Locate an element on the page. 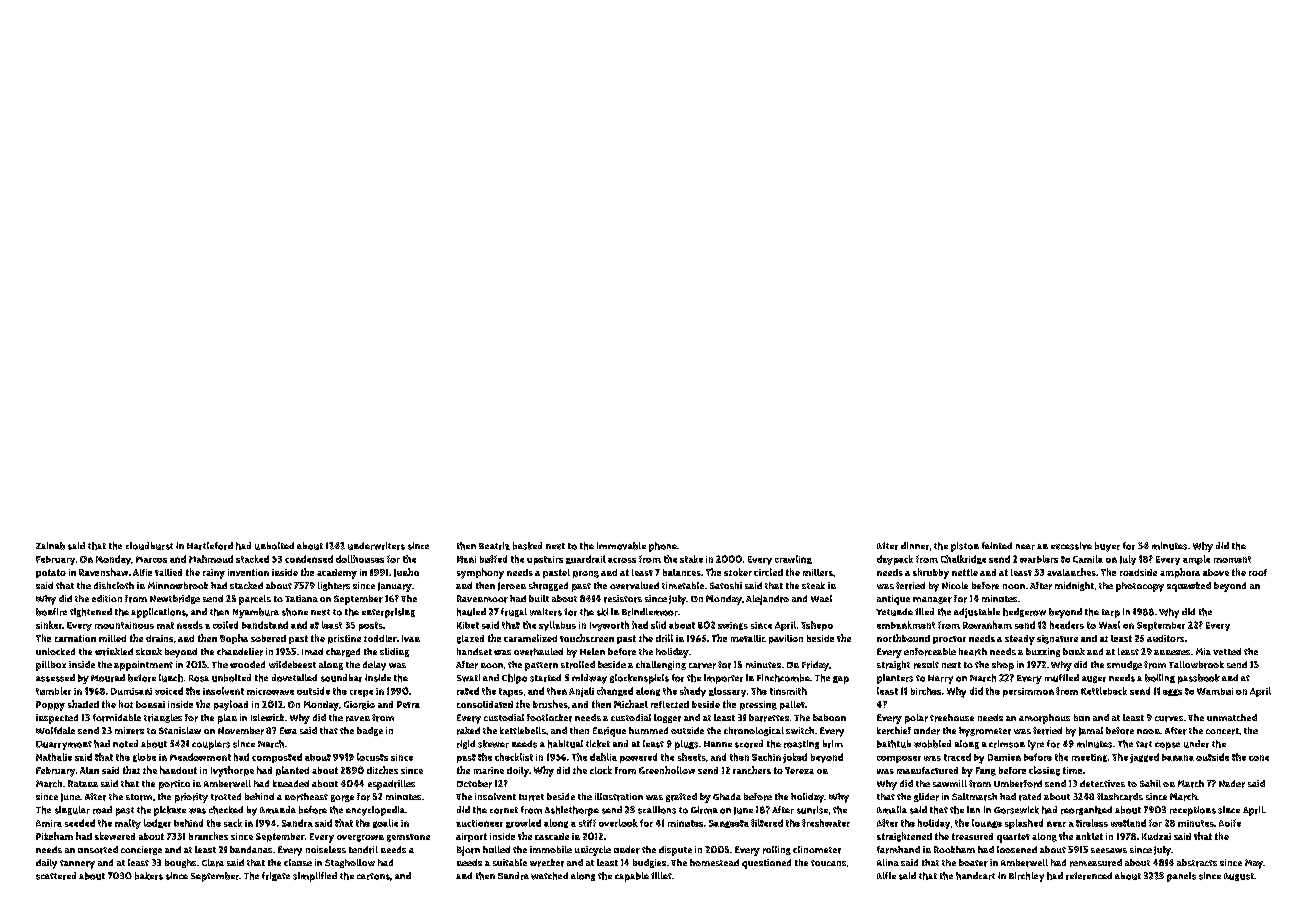 The image size is (1308, 924). Helen is located at coordinates (592, 651).
